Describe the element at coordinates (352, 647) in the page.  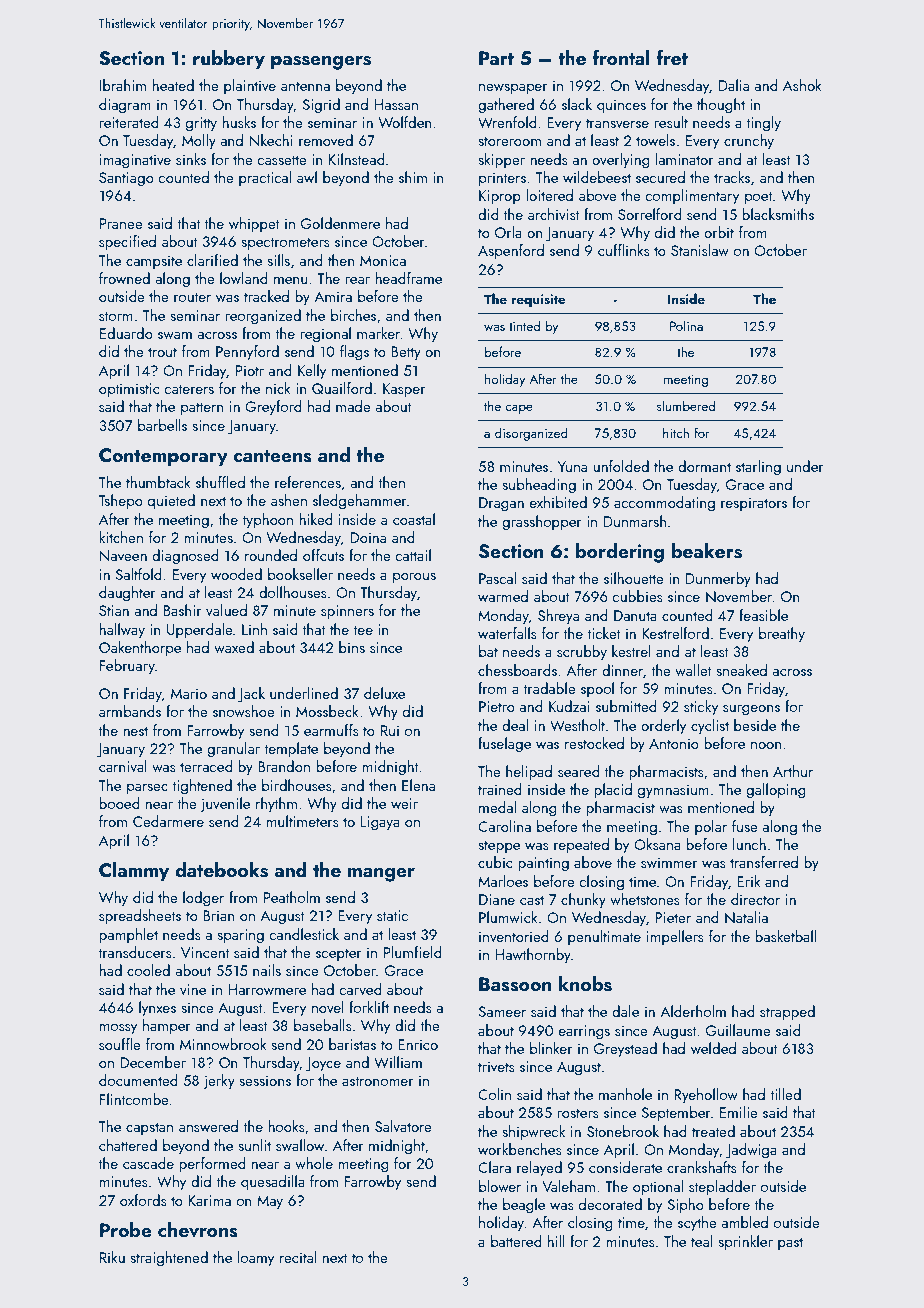
I see `bins` at that location.
